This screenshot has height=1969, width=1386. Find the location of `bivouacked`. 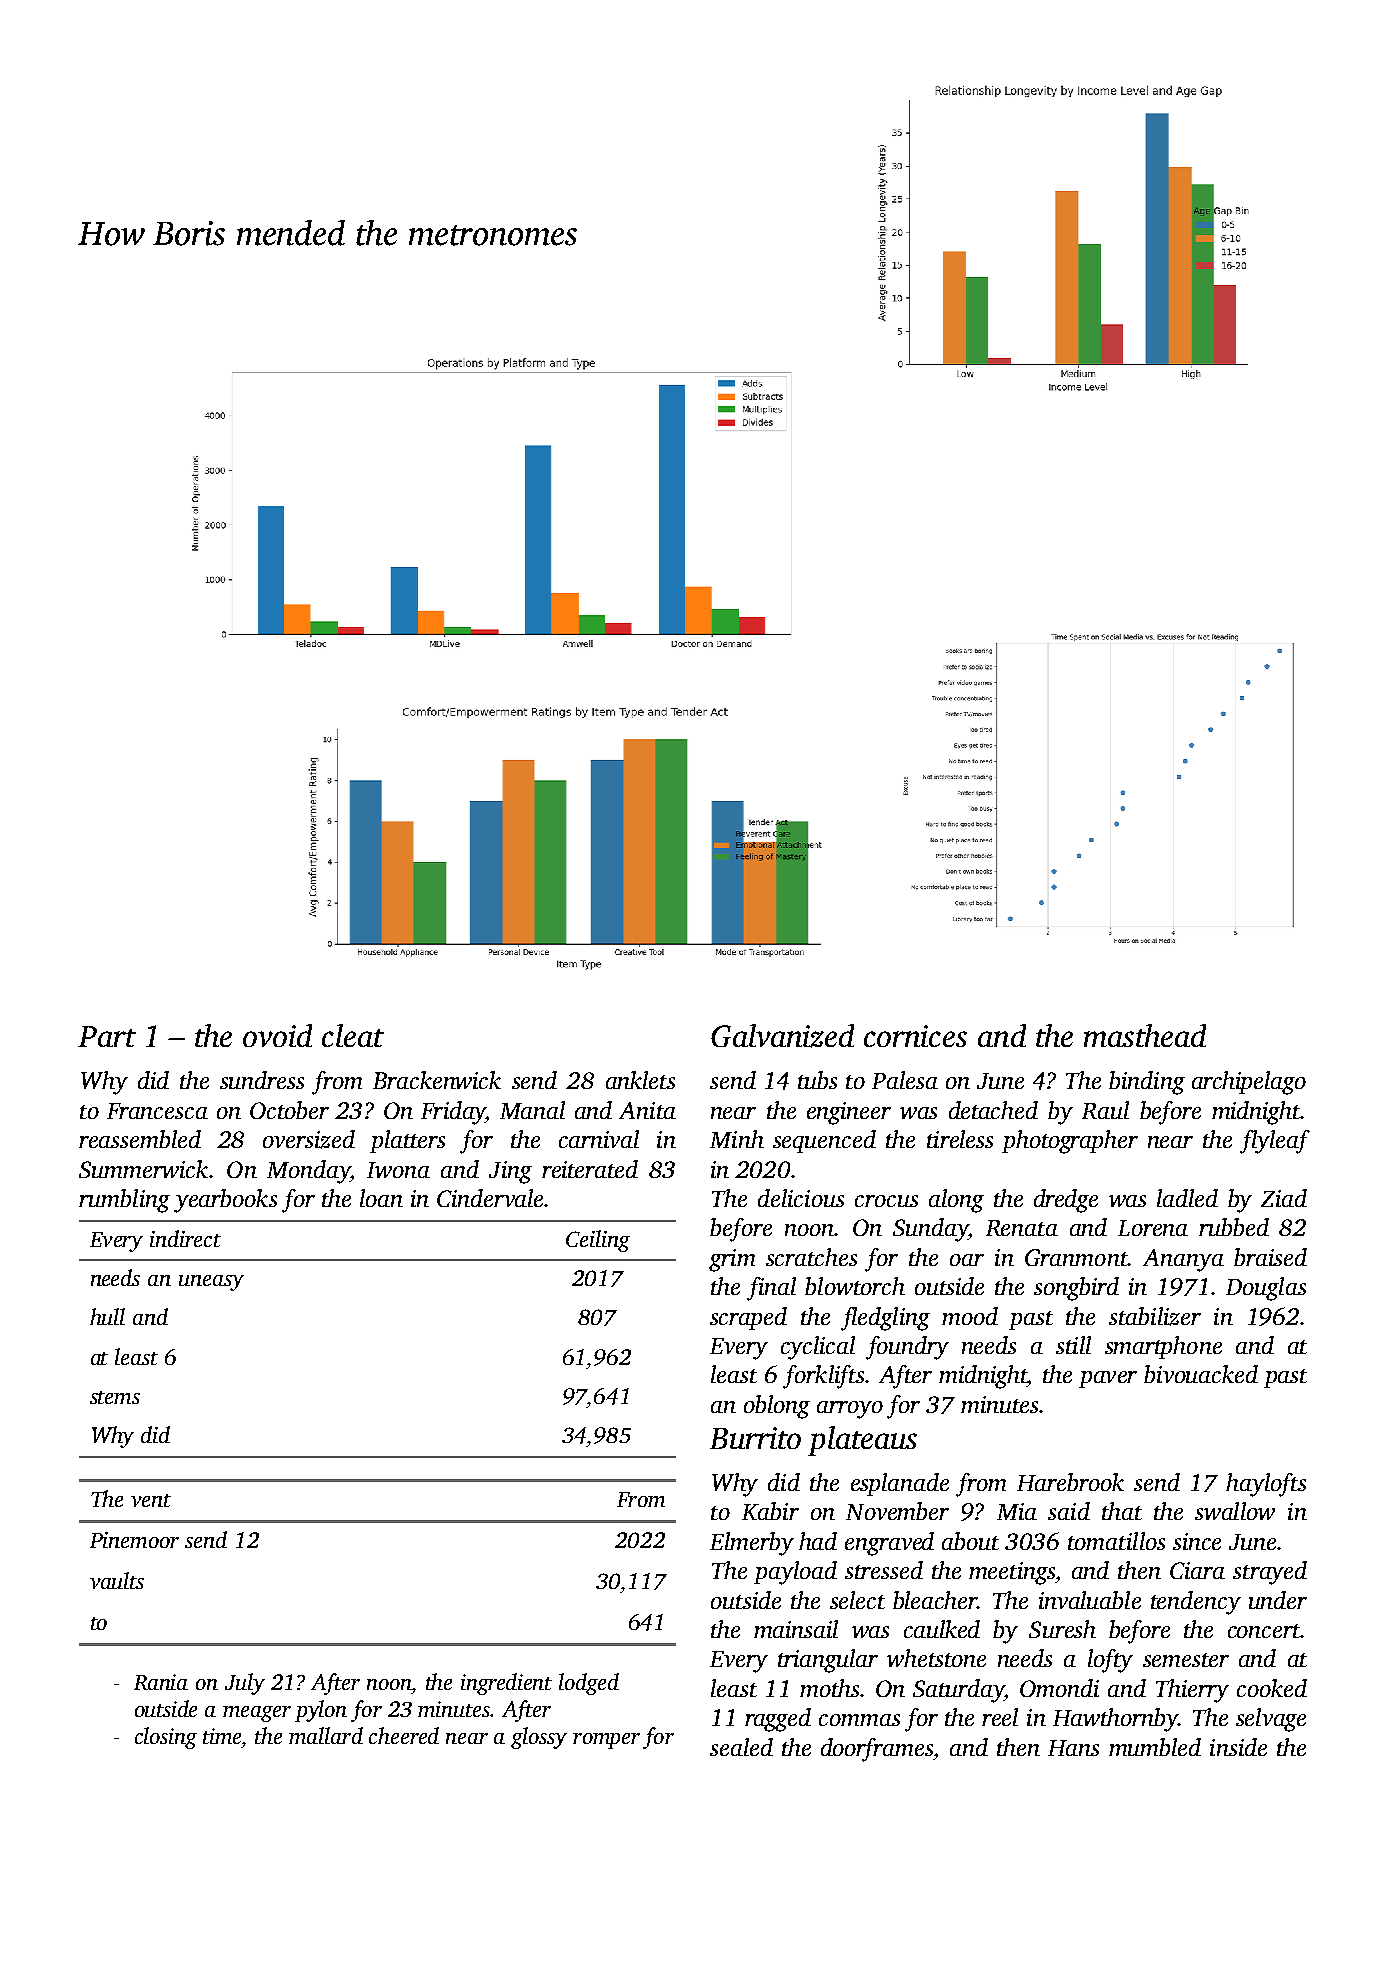

bivouacked is located at coordinates (1201, 1374).
